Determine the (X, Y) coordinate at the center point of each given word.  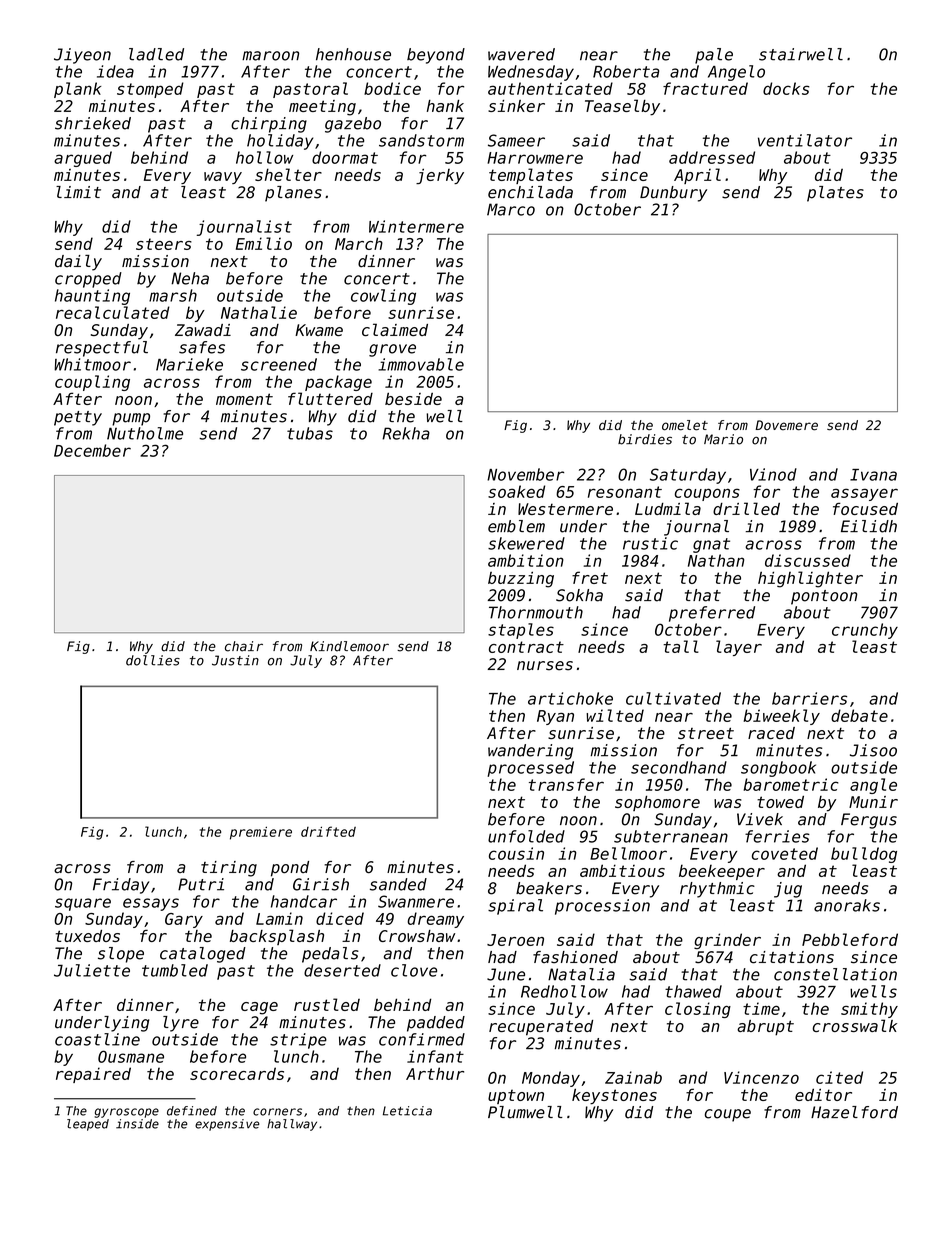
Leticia (407, 1111)
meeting (322, 108)
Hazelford (854, 1112)
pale (714, 56)
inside (137, 1124)
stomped (150, 90)
